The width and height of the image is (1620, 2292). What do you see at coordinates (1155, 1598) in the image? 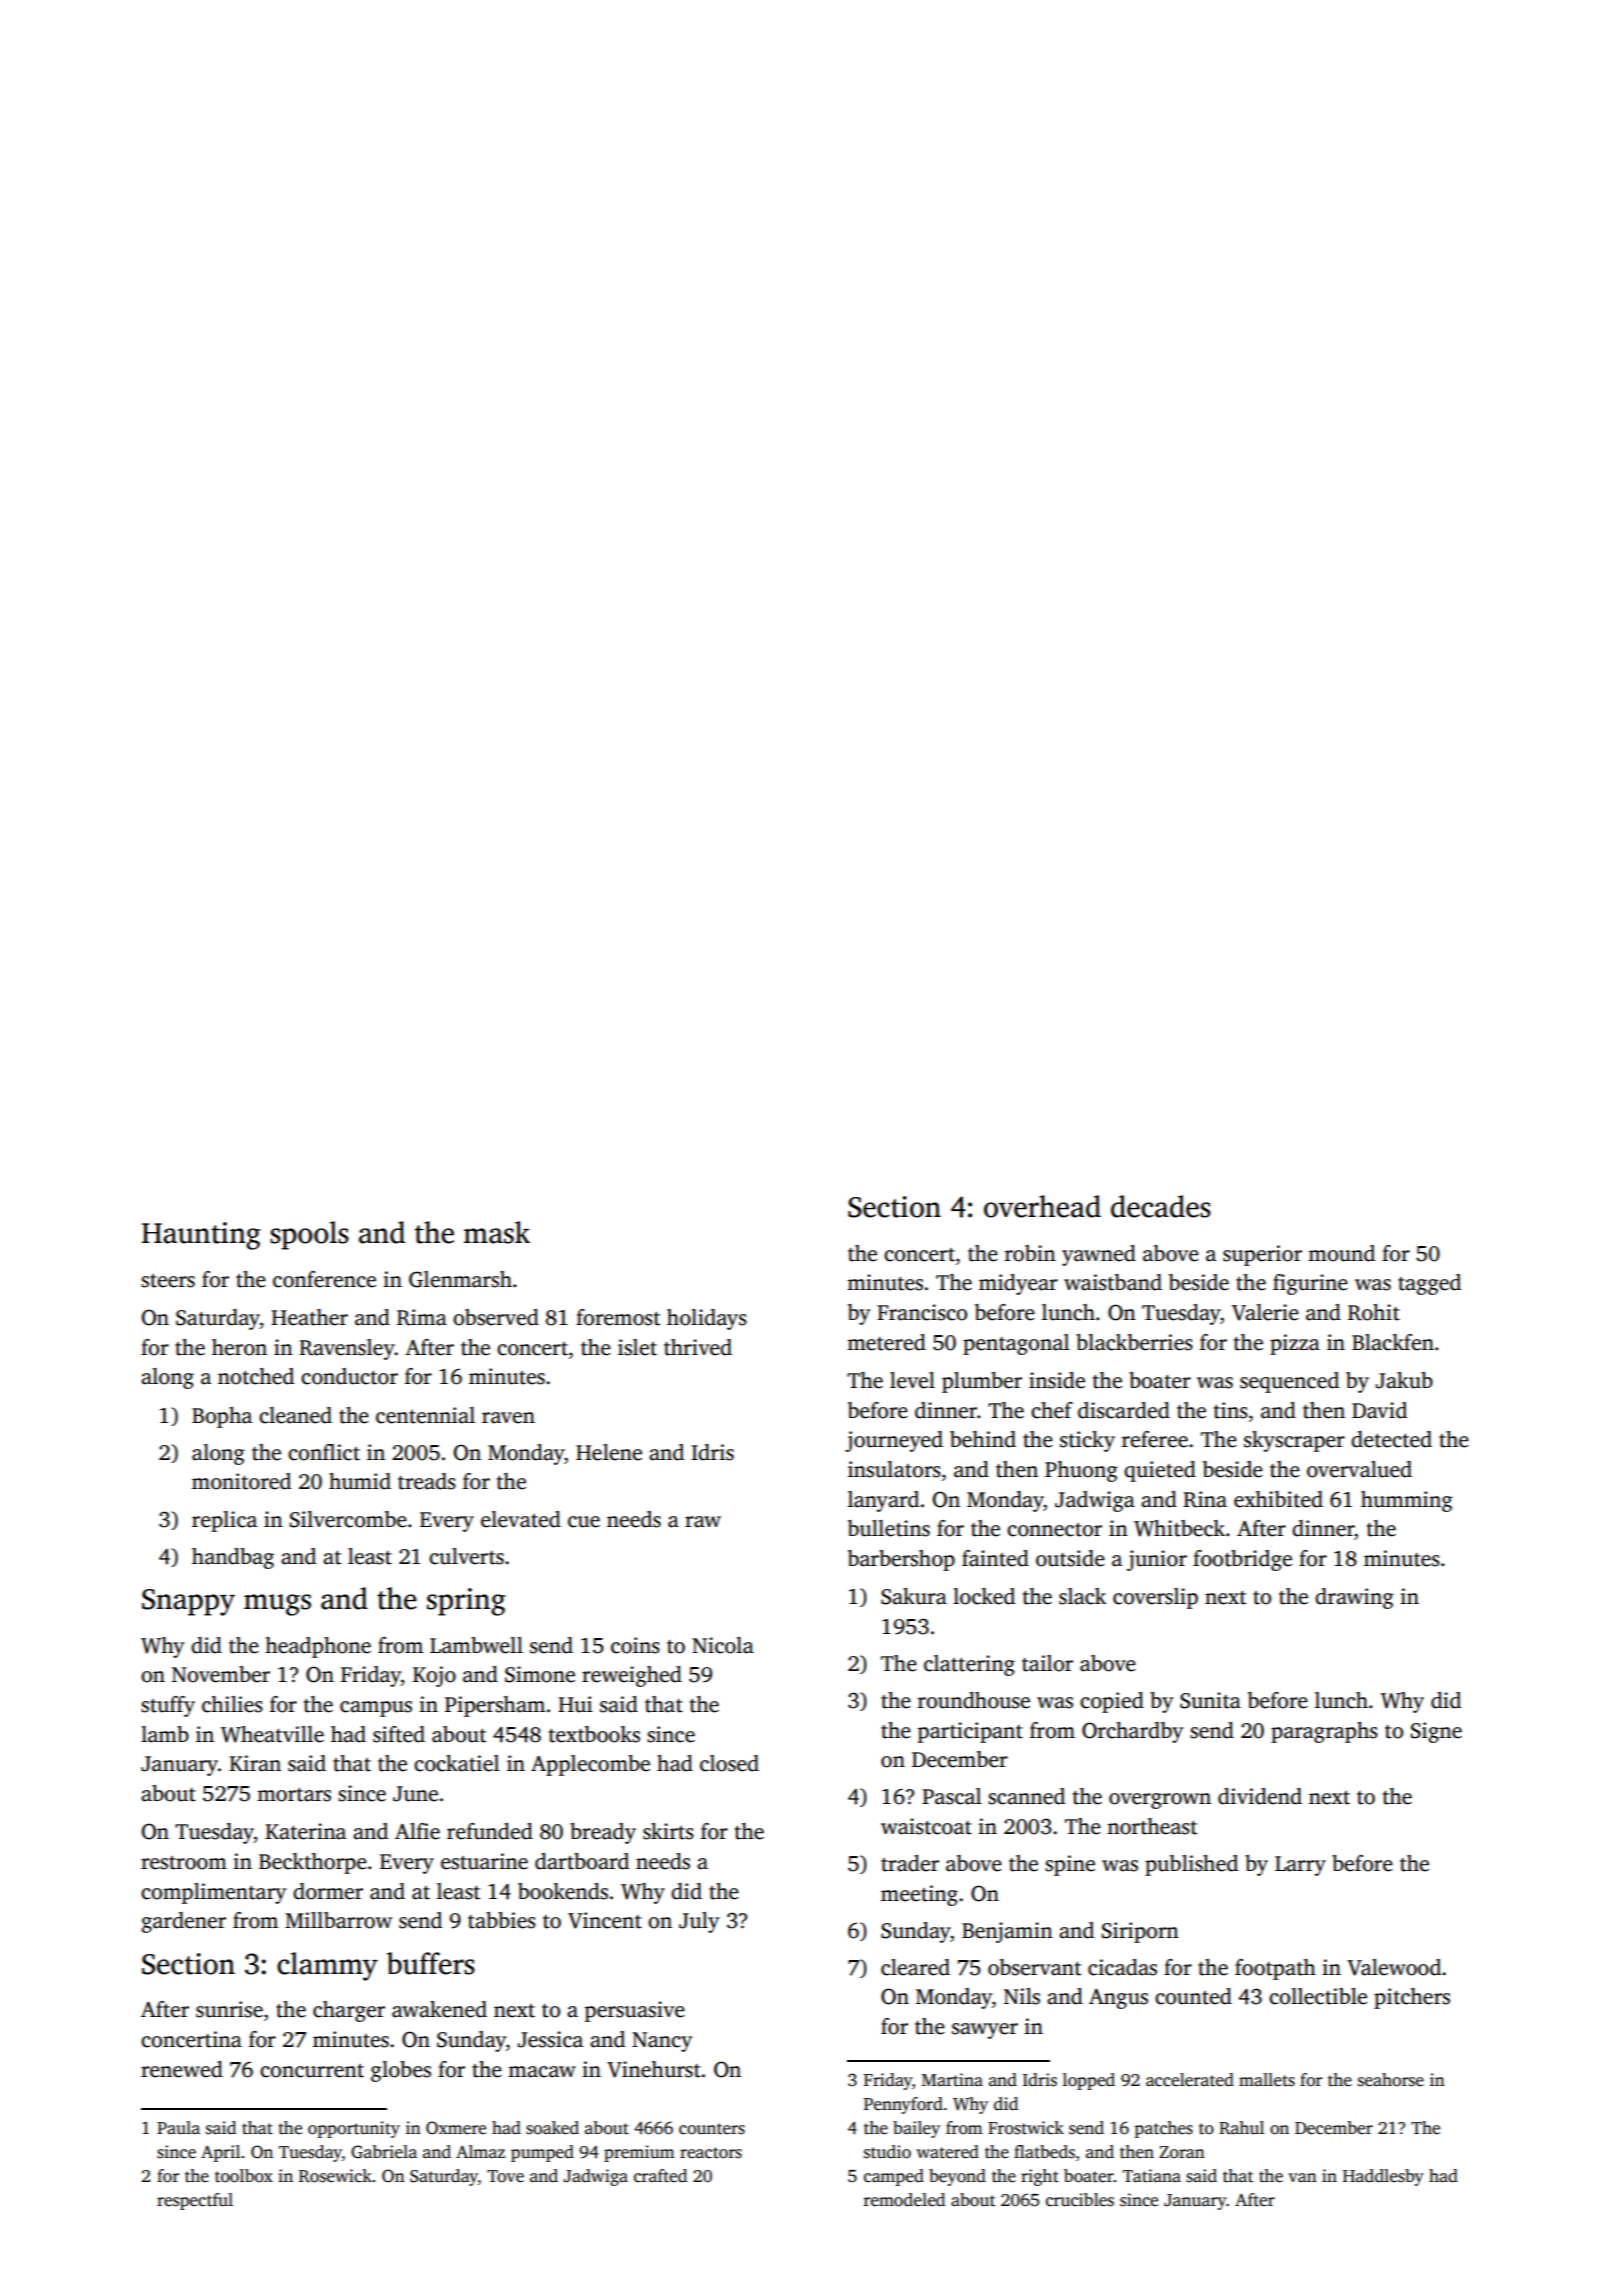
I see `coverslip` at bounding box center [1155, 1598].
